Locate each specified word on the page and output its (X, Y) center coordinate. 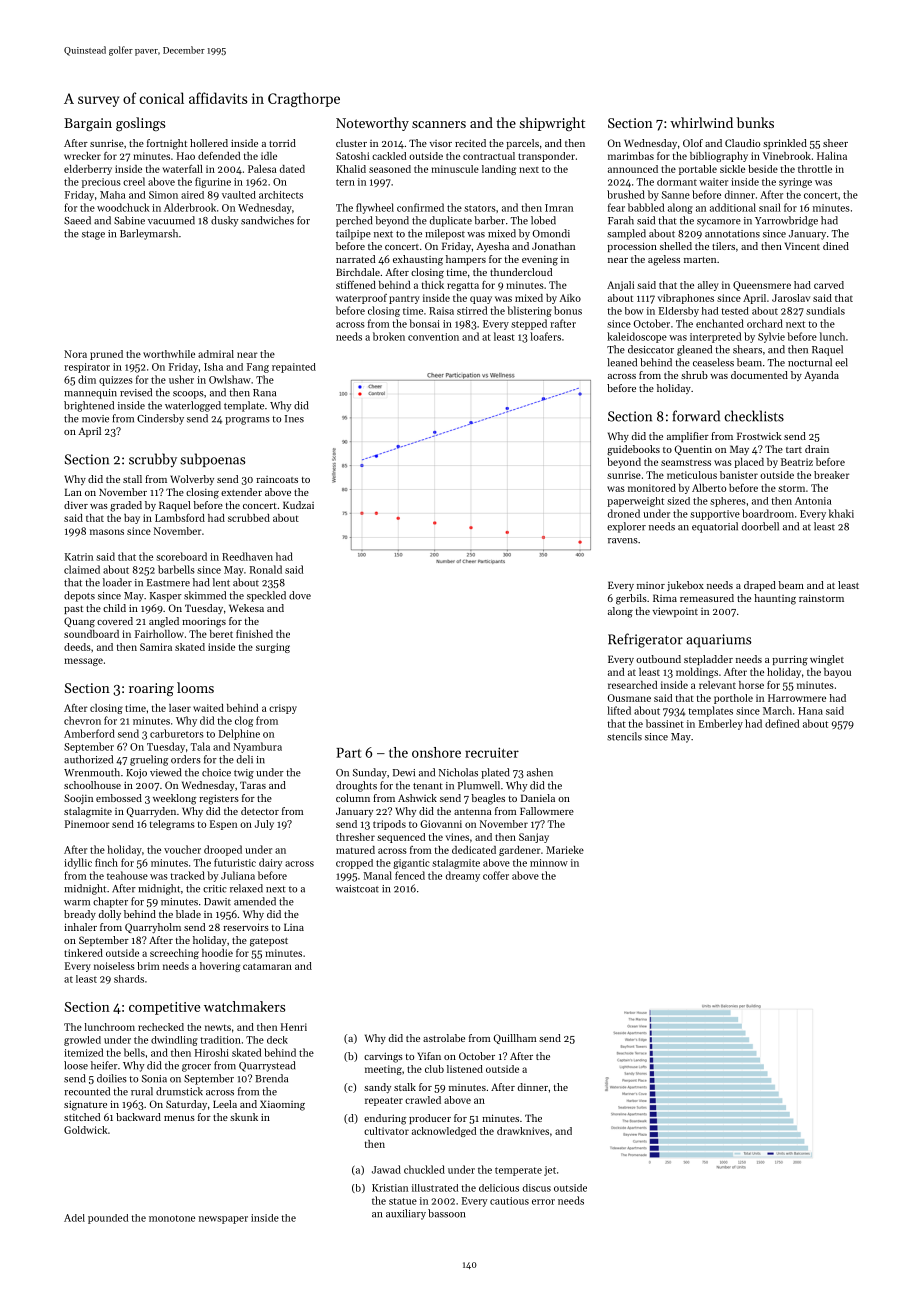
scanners (439, 124)
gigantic (411, 864)
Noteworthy (372, 124)
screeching (174, 954)
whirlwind (701, 122)
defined (782, 723)
